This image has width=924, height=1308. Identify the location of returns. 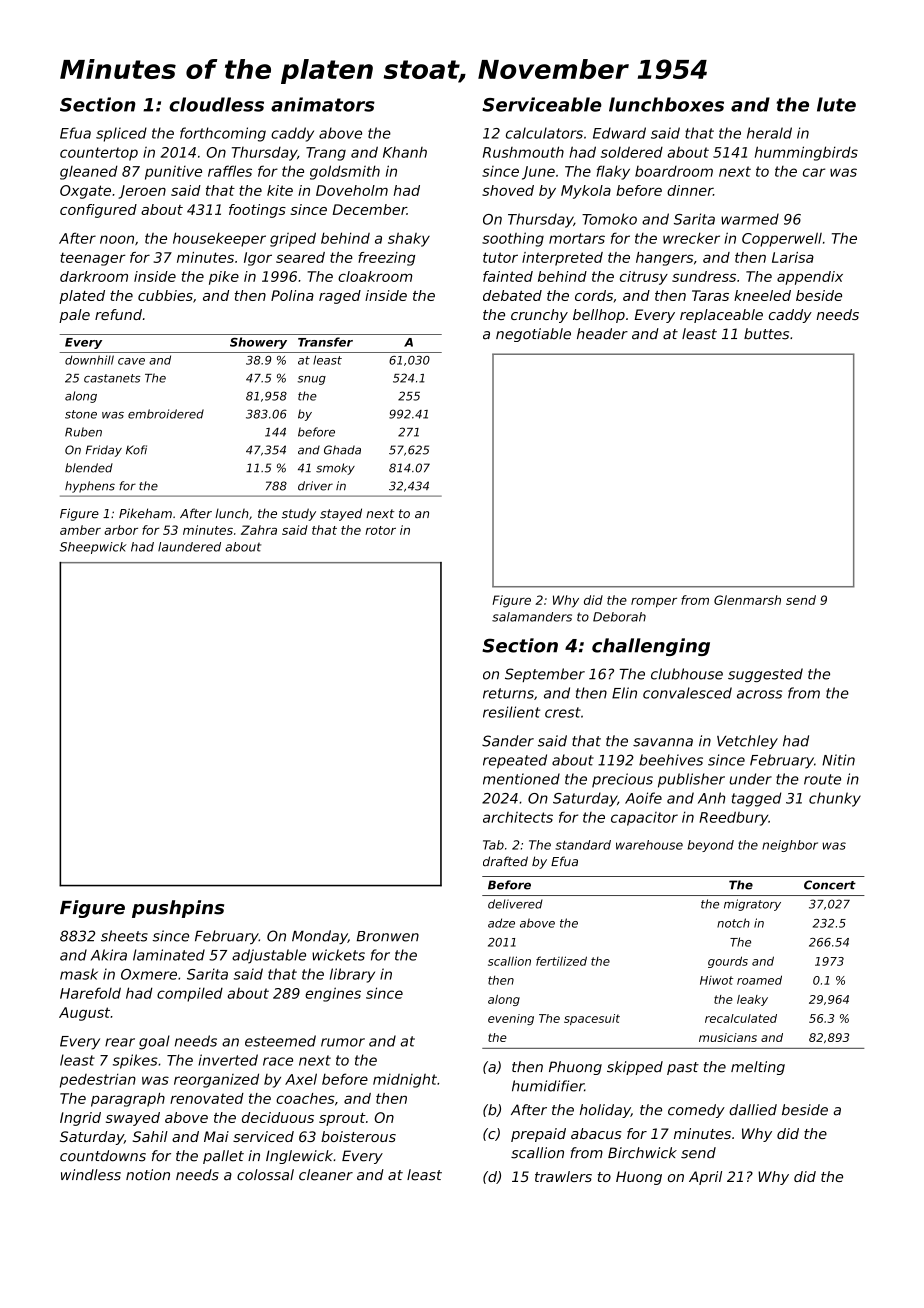
(508, 693).
